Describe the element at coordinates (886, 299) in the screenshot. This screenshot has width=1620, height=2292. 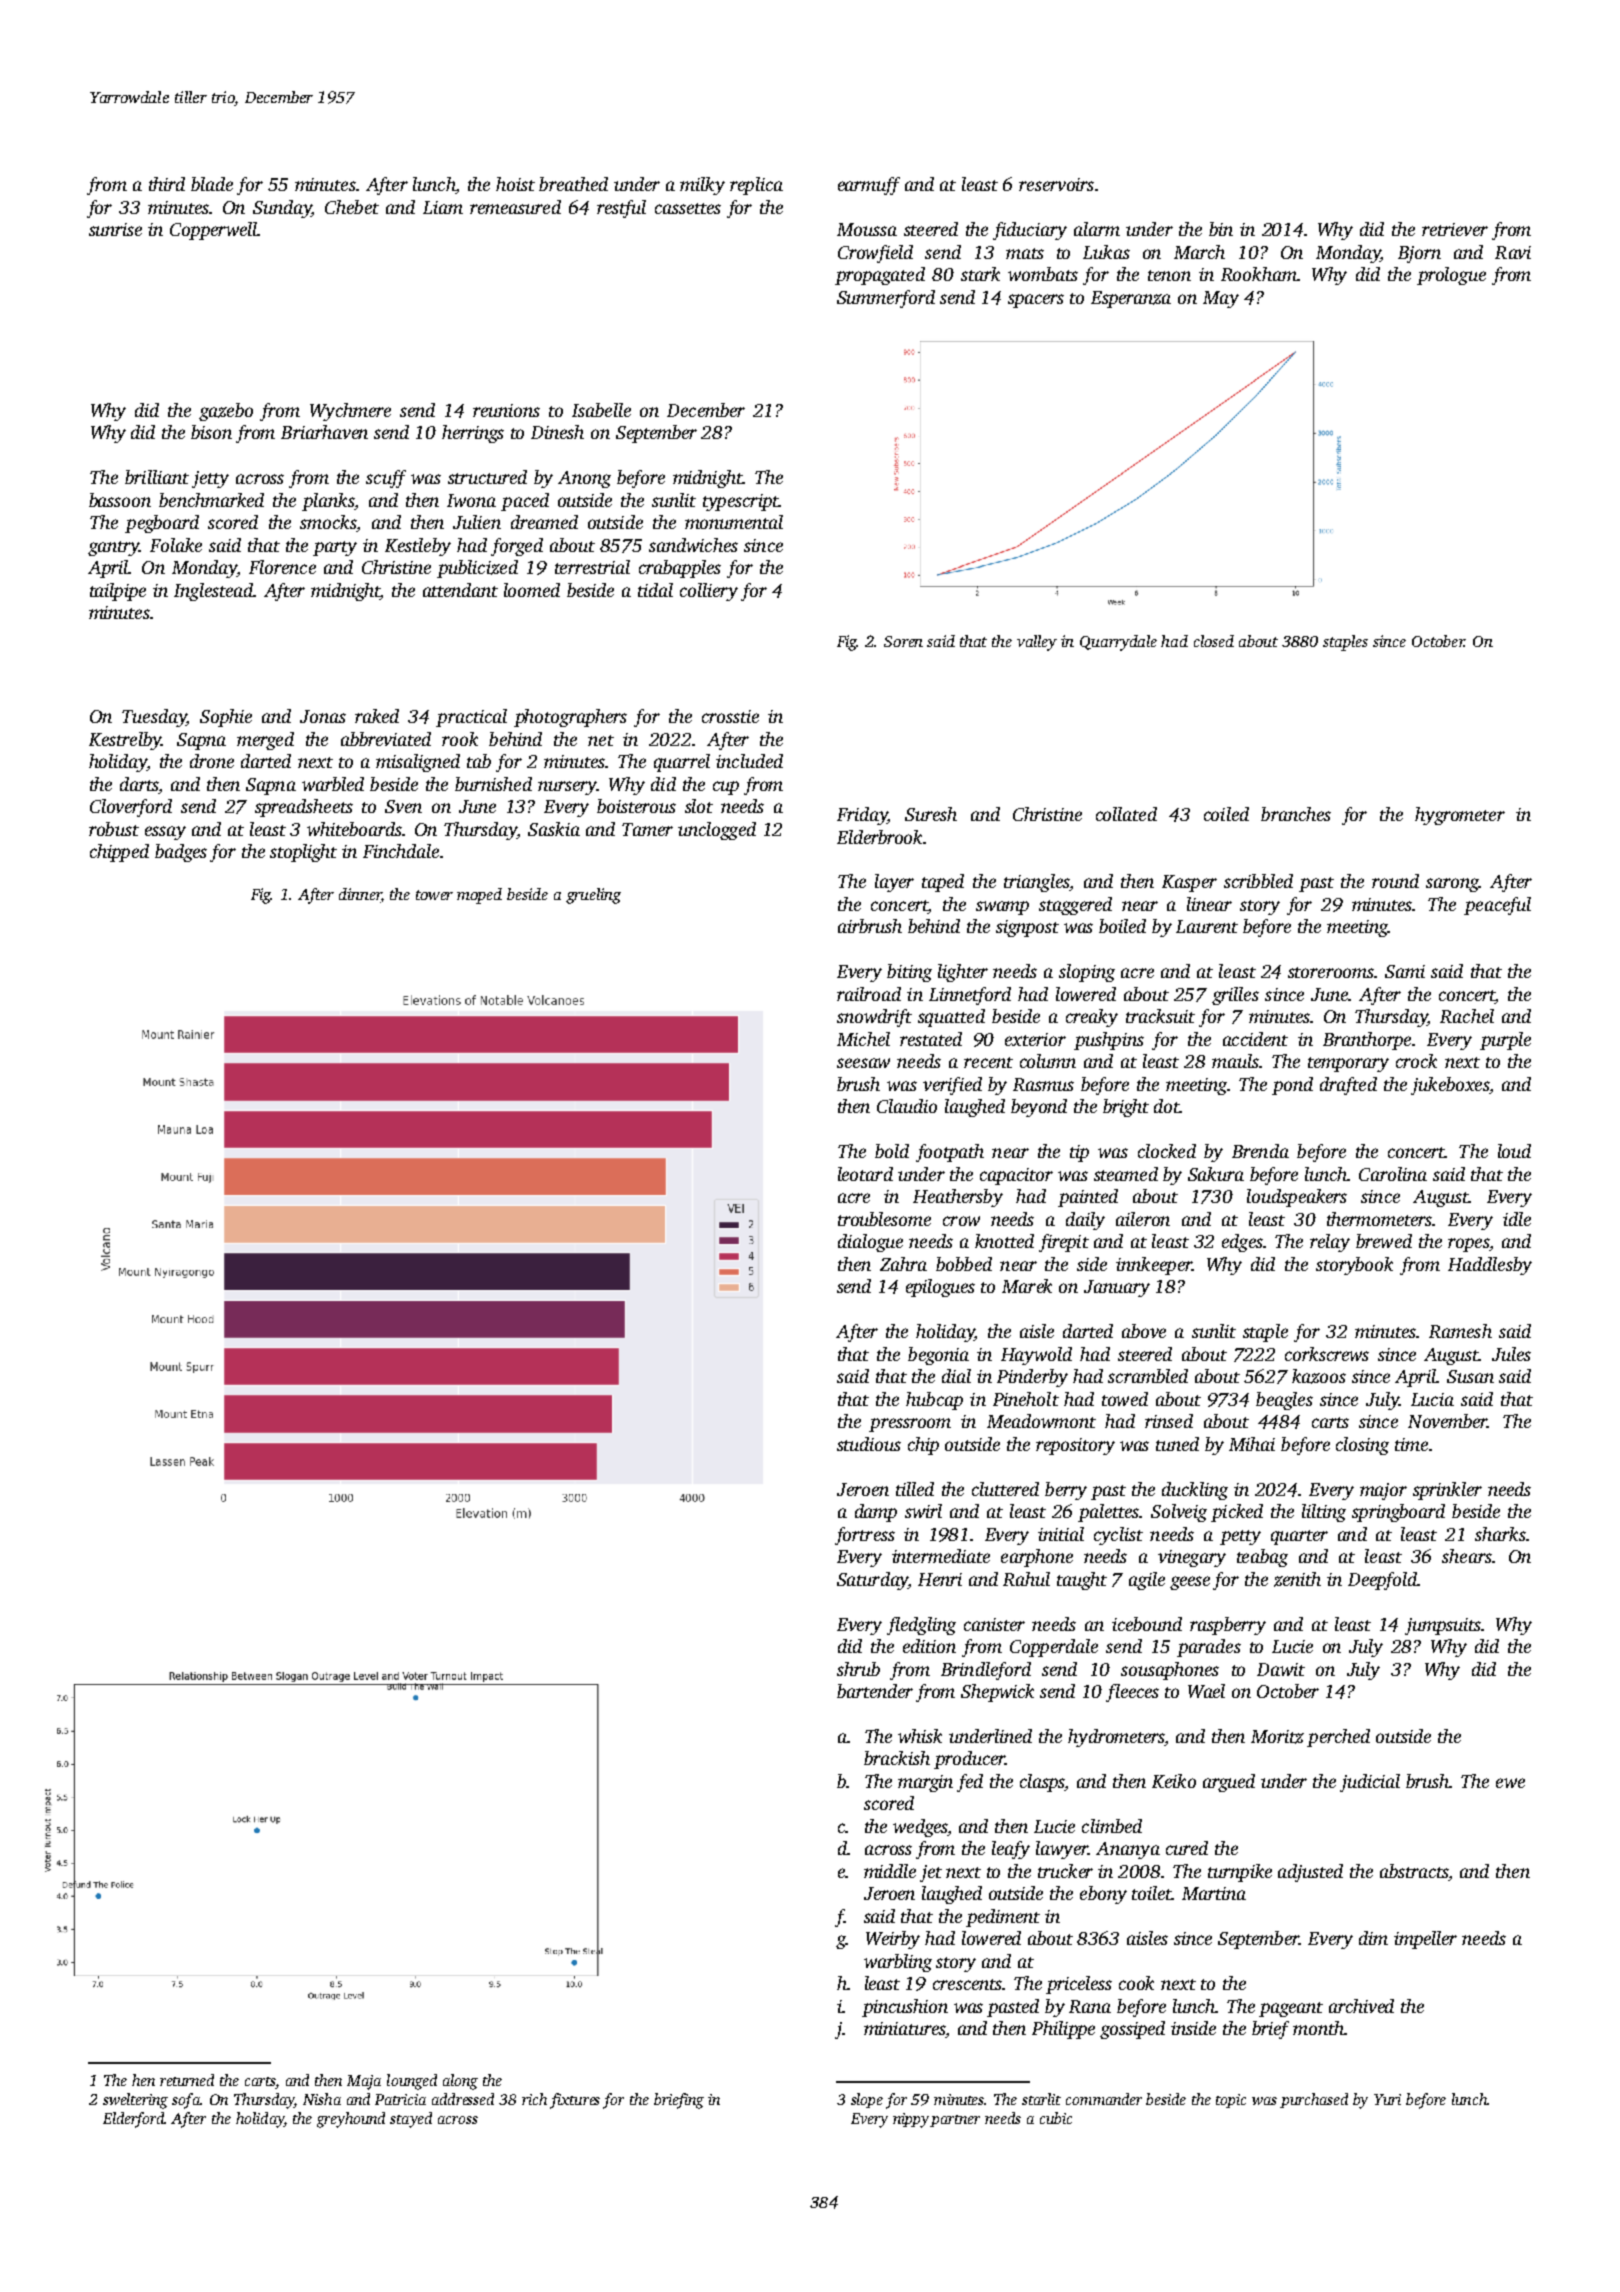
I see `Summerford` at that location.
